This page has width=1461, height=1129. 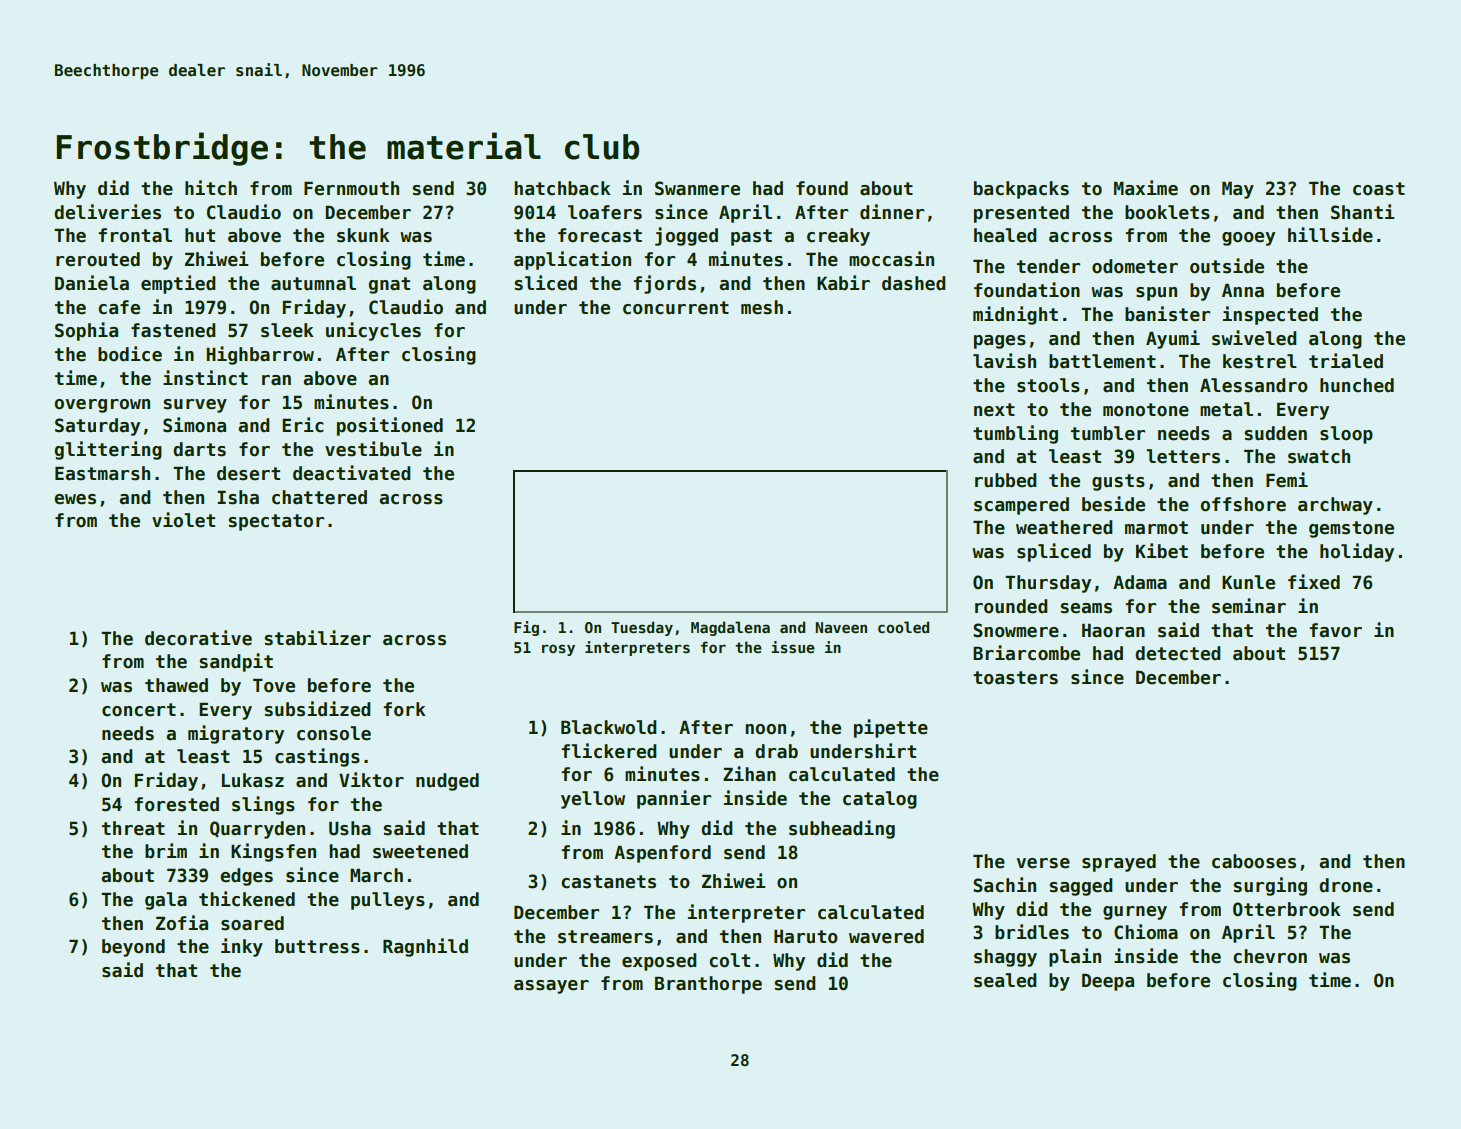 I want to click on trialed, so click(x=1346, y=361).
